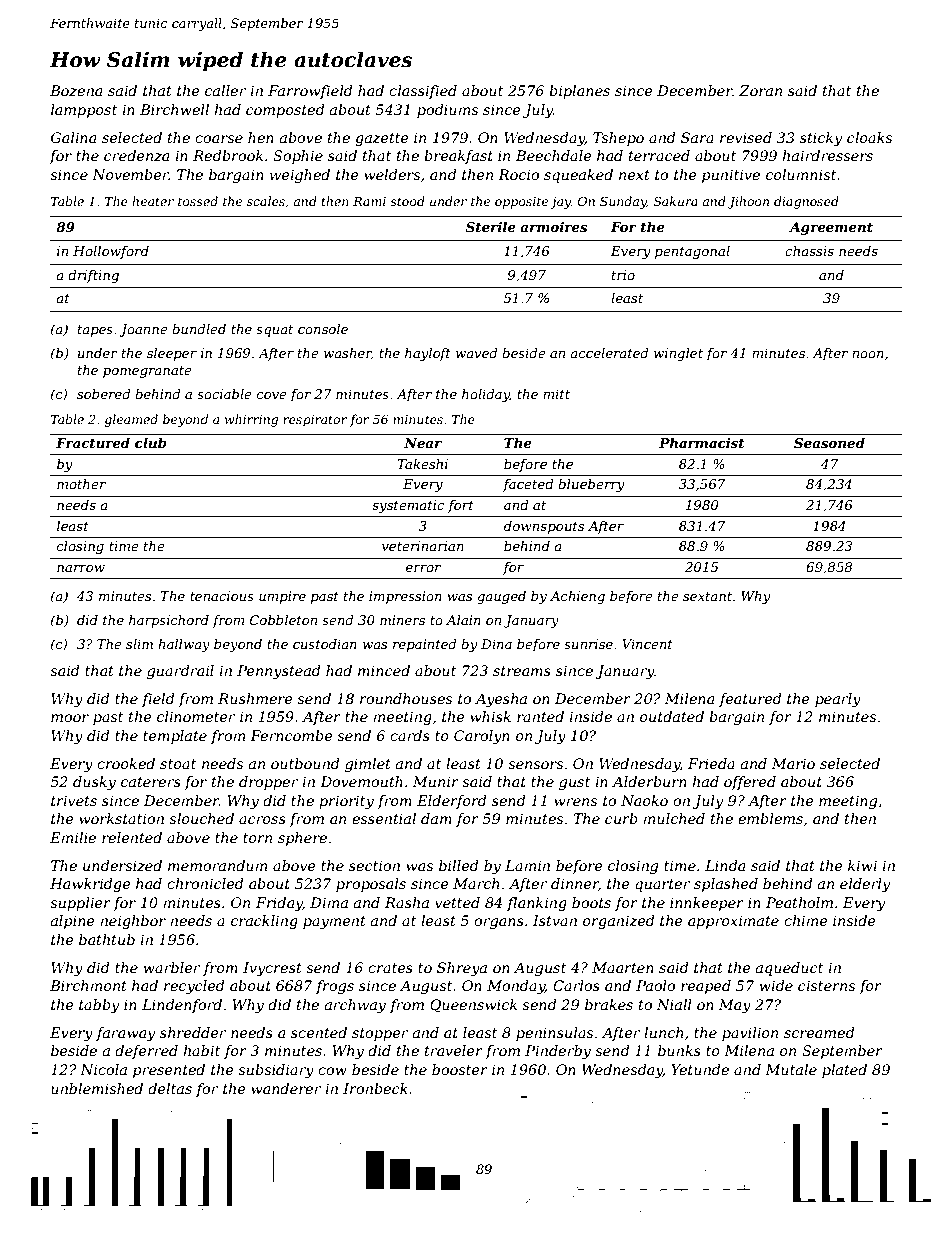 This image has height=1233, width=952. What do you see at coordinates (126, 763) in the image?
I see `crooked` at bounding box center [126, 763].
